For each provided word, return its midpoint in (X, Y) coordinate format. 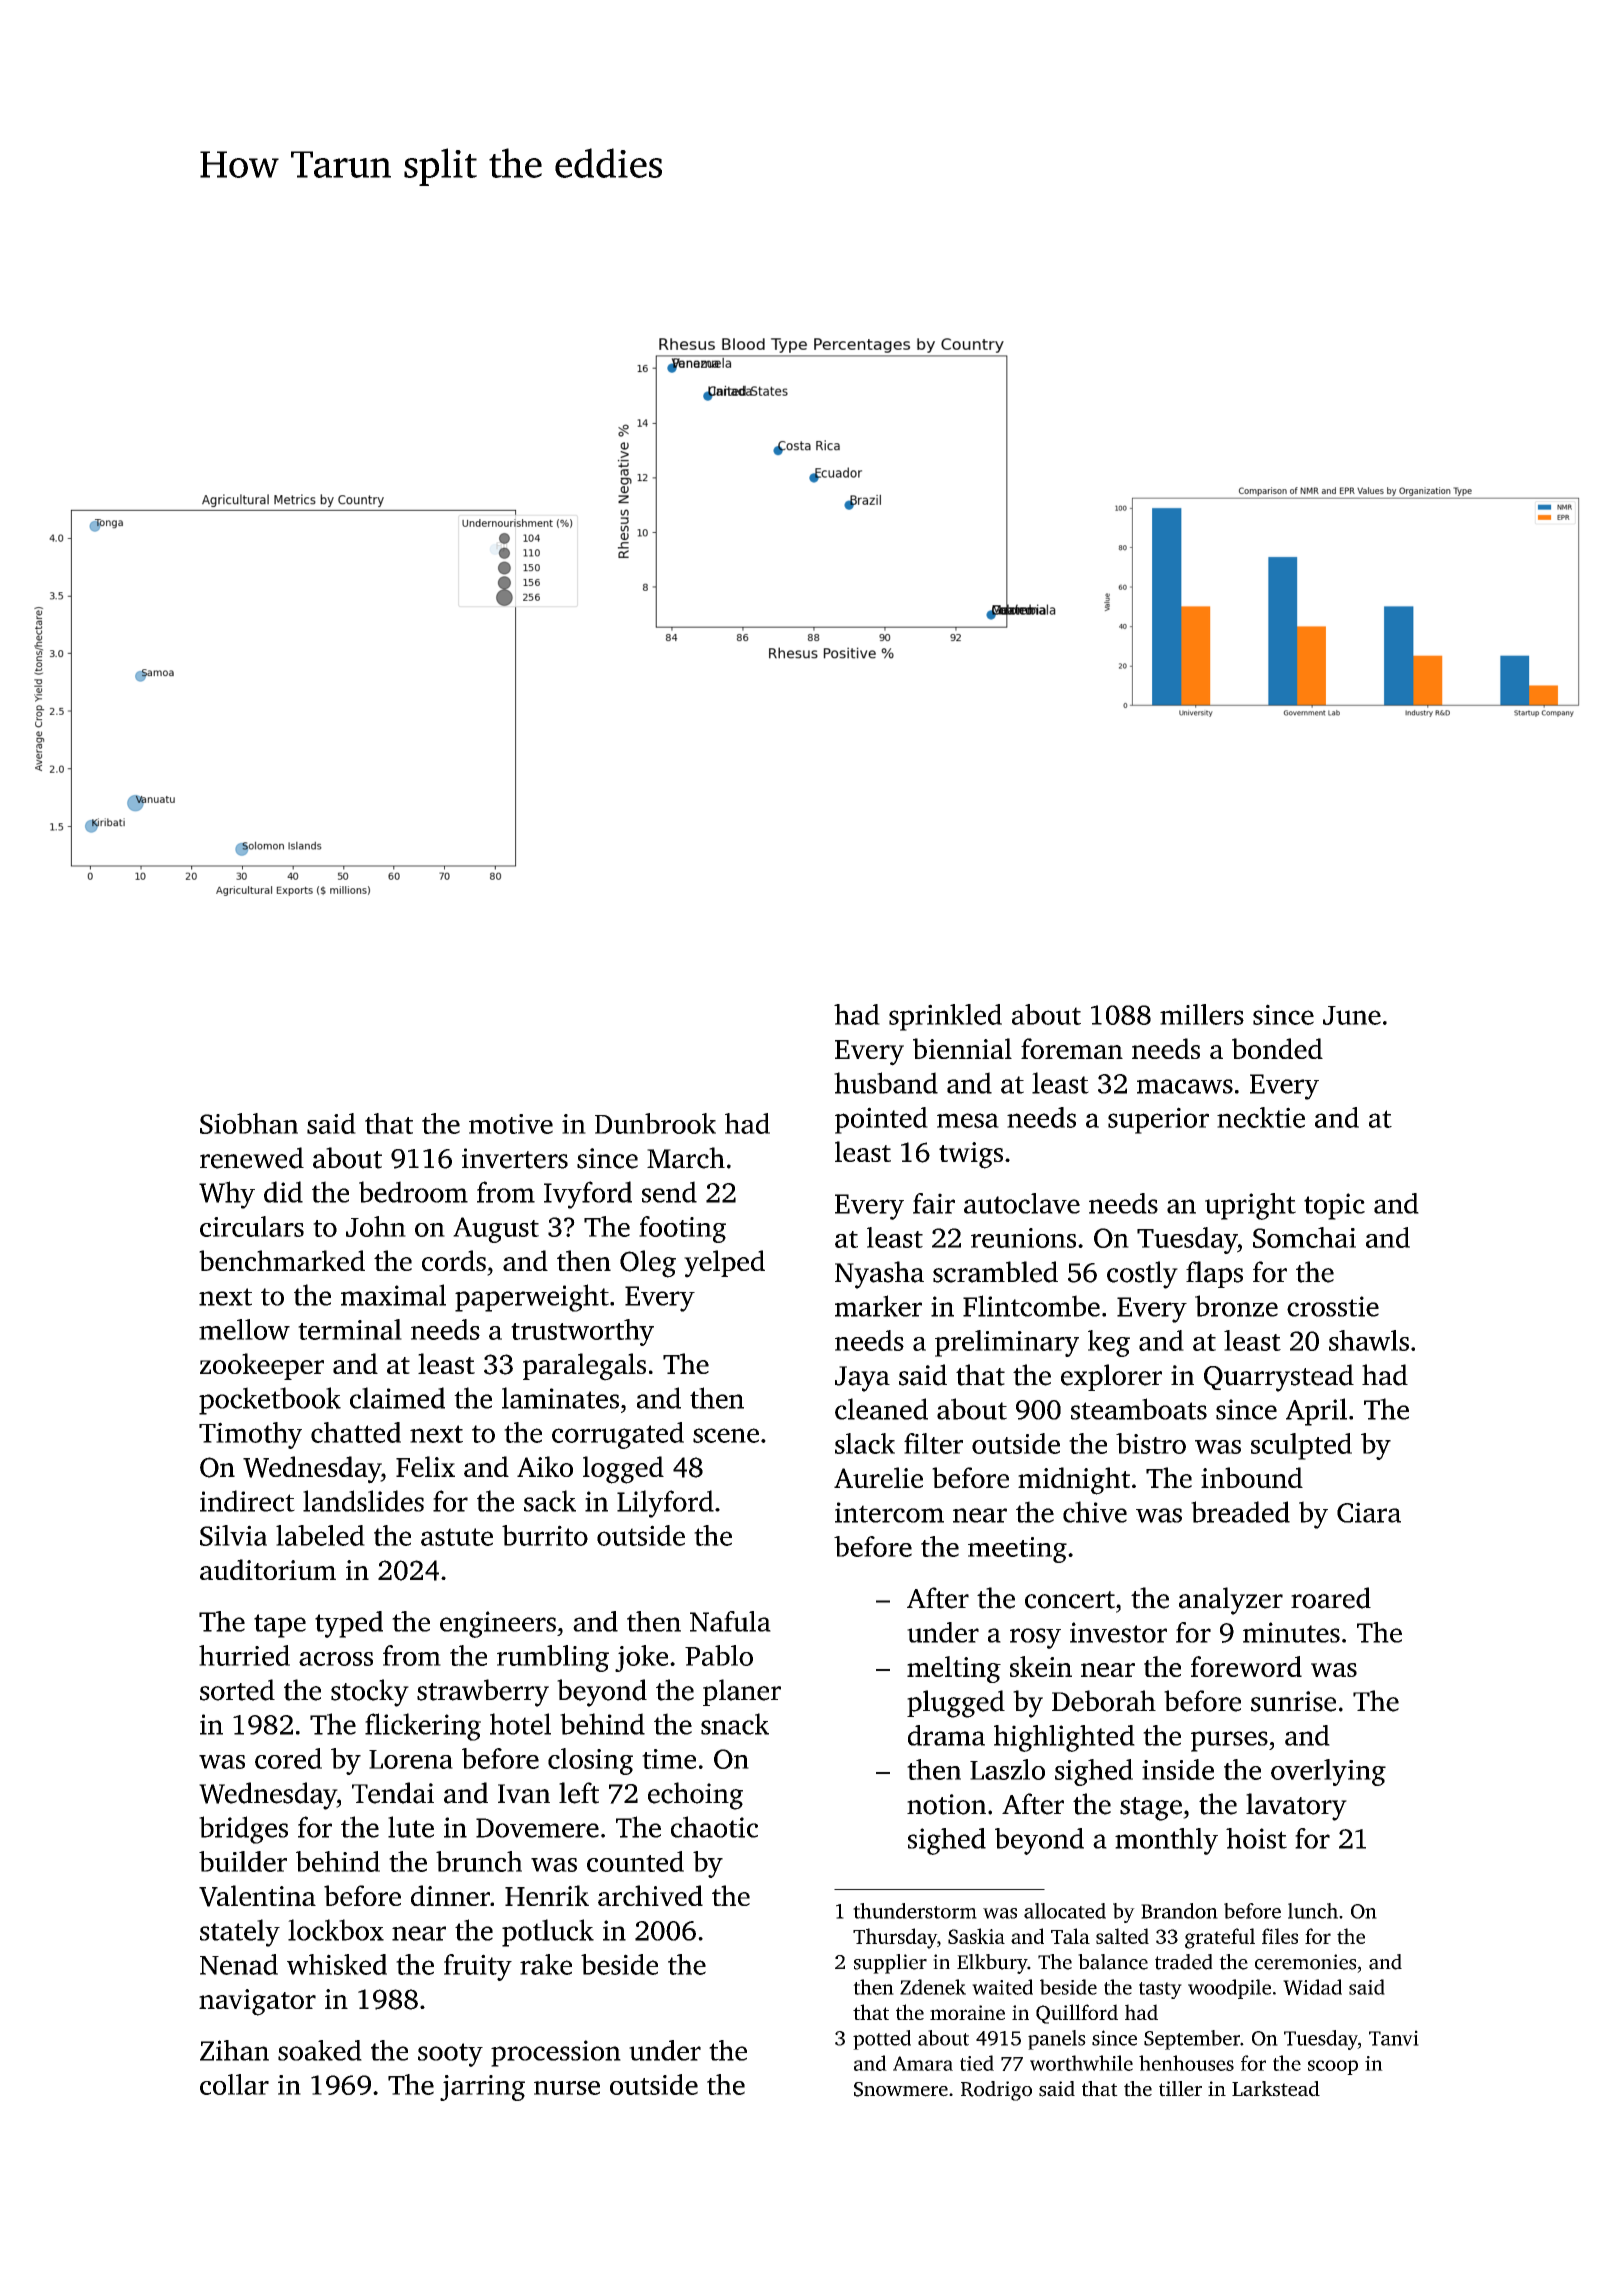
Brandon (1179, 1911)
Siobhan (249, 1123)
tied (977, 2063)
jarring (482, 2088)
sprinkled (945, 1017)
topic (1334, 1206)
